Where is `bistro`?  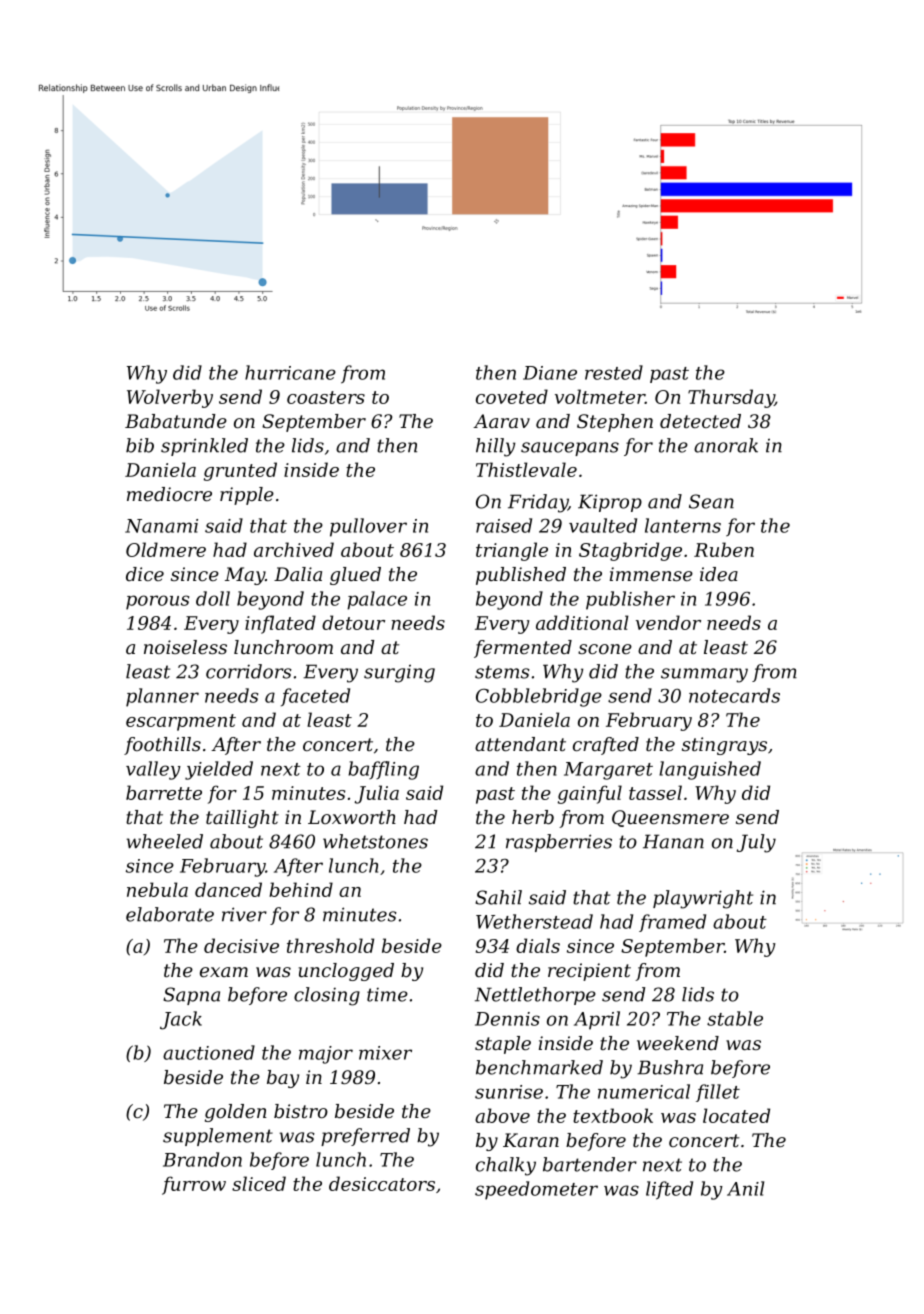
bistro is located at coordinates (301, 1111).
